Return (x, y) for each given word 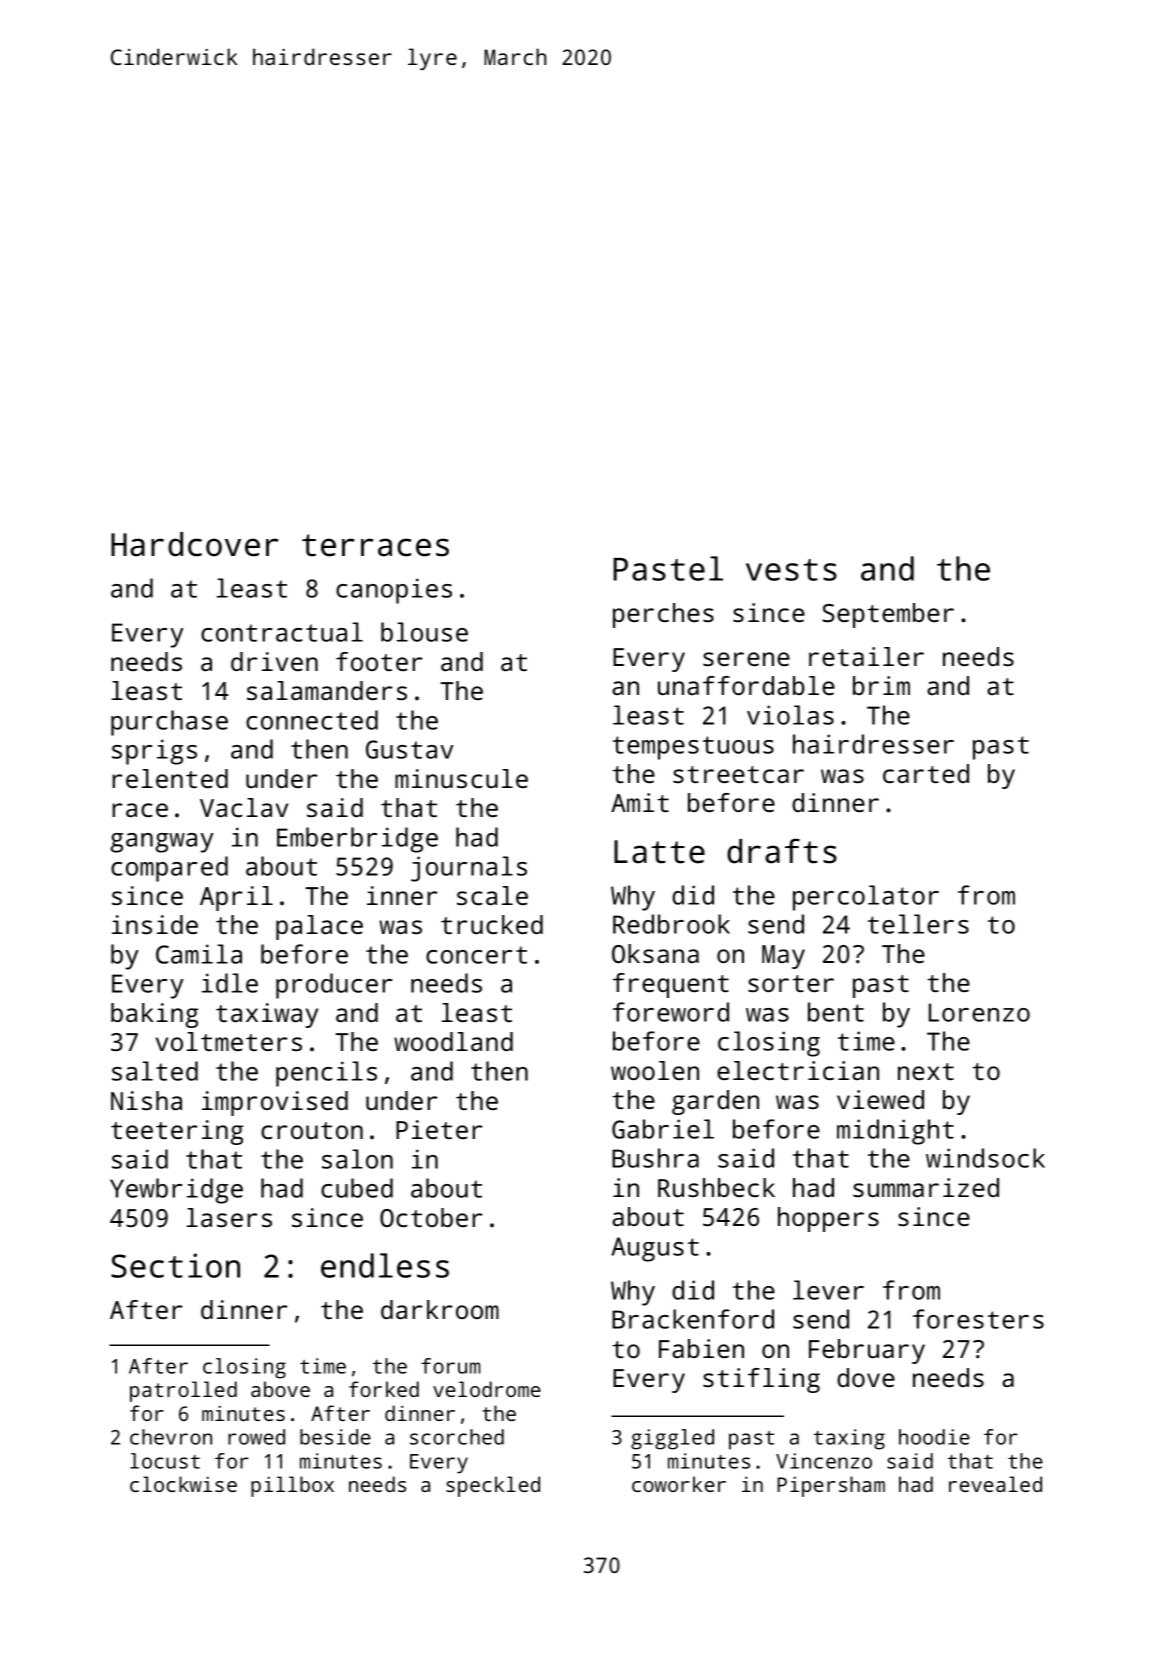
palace (319, 927)
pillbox (292, 1486)
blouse (424, 632)
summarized (926, 1187)
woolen (655, 1070)
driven (274, 661)
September (888, 615)
